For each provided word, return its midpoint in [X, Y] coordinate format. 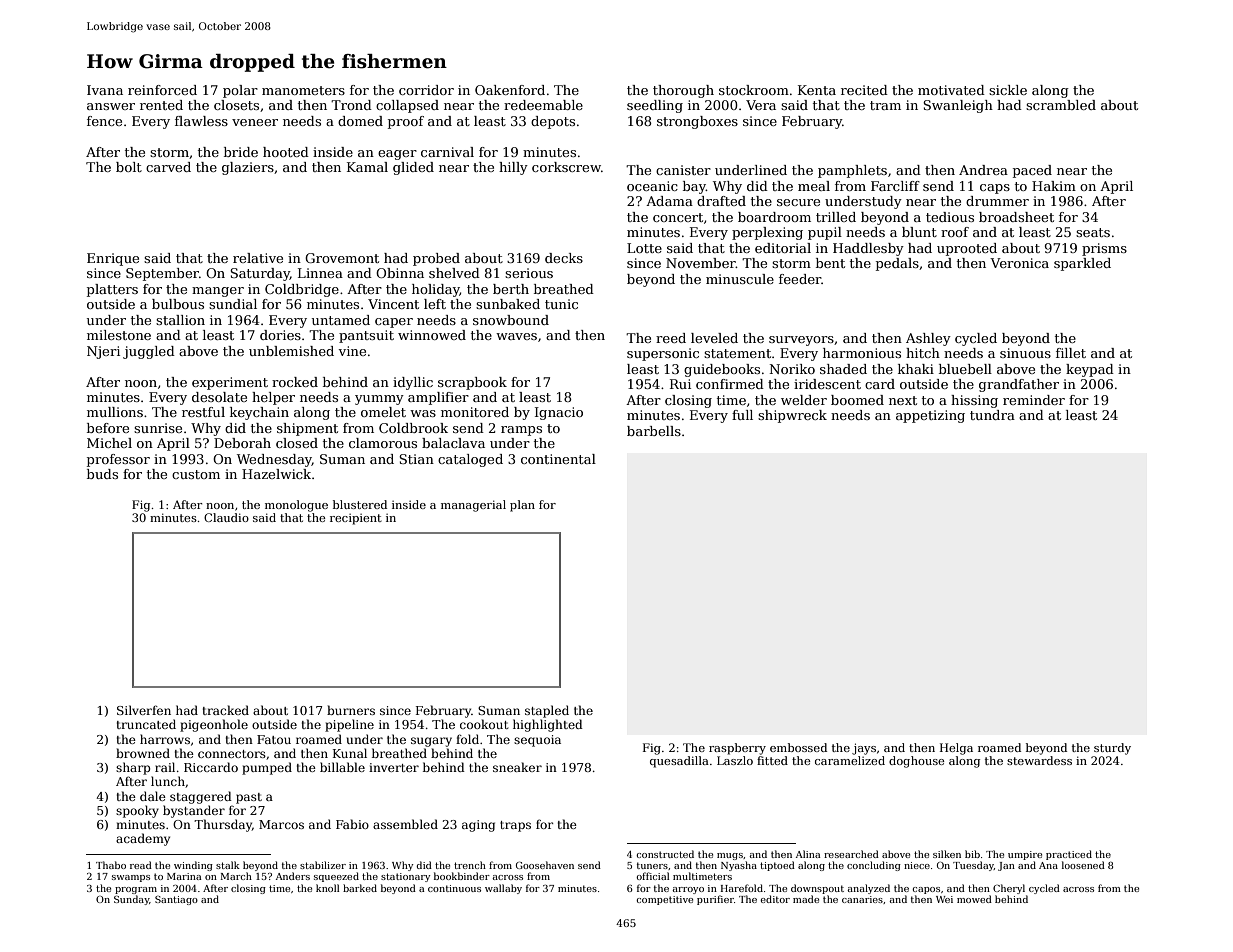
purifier [715, 900]
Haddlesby [868, 249]
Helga [956, 749]
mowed [974, 899]
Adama [669, 201]
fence [104, 121]
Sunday [131, 900]
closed [297, 443]
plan [522, 506]
